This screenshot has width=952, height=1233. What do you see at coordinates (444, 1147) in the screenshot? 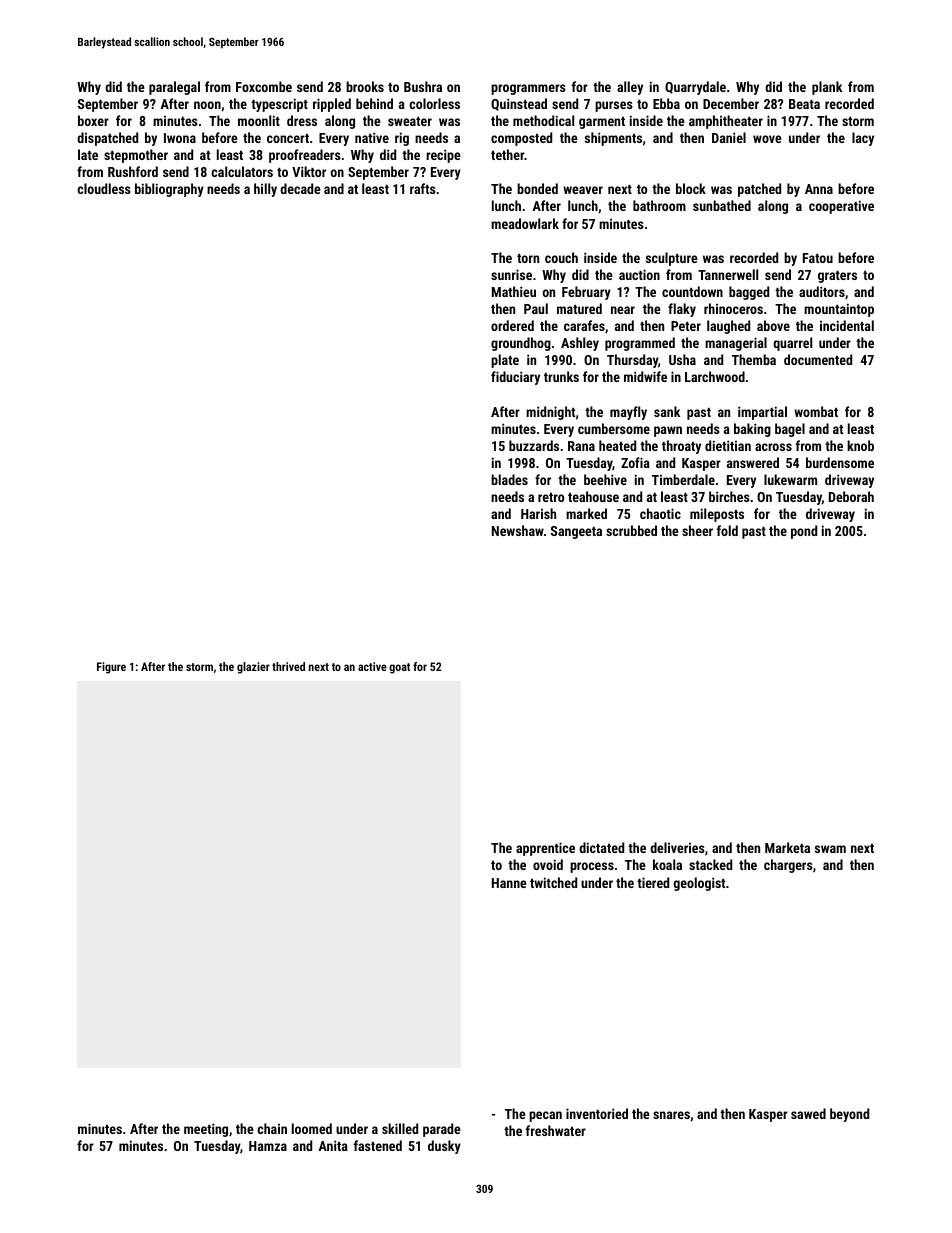
I see `dusky` at bounding box center [444, 1147].
